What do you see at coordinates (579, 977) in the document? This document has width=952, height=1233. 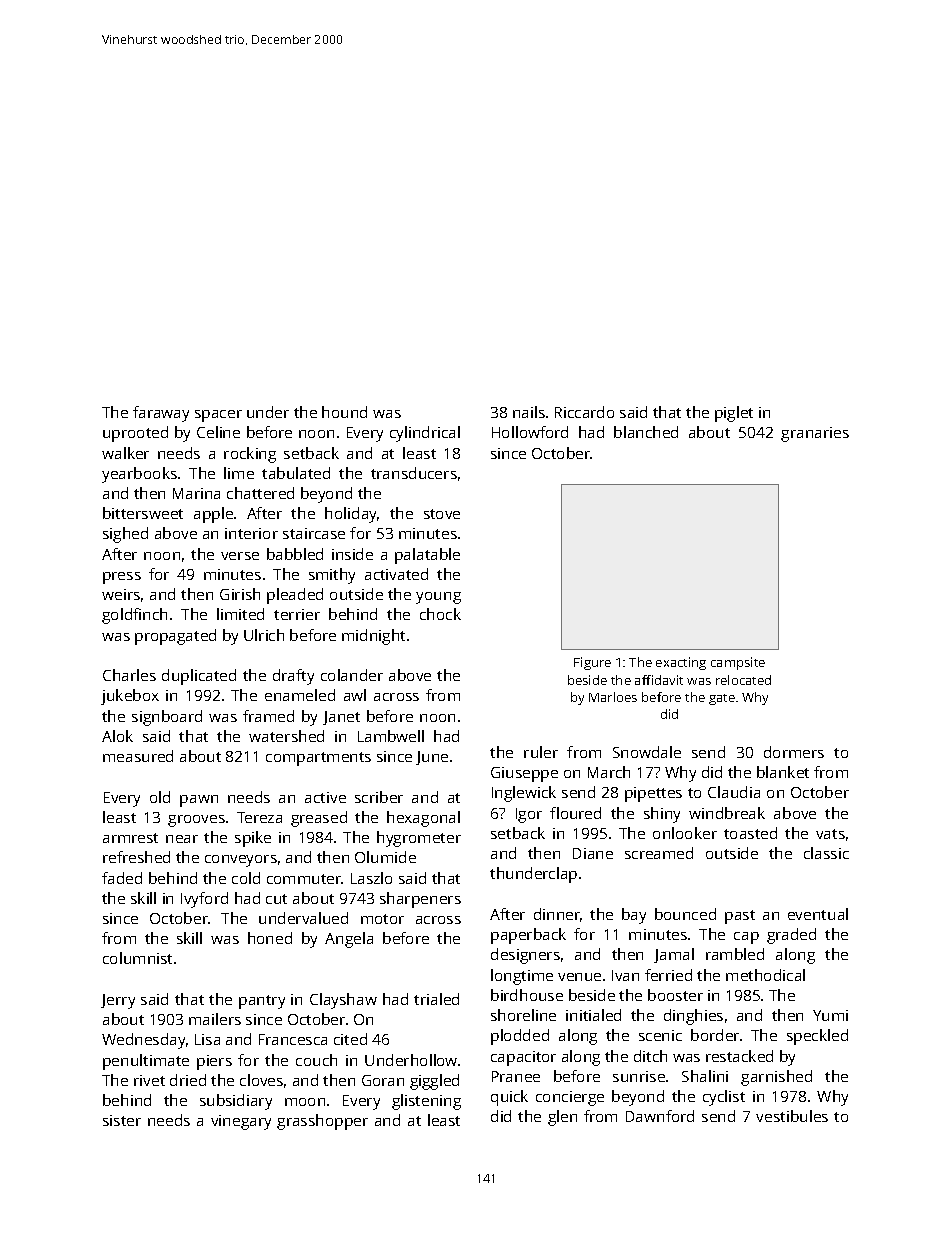 I see `venue` at bounding box center [579, 977].
